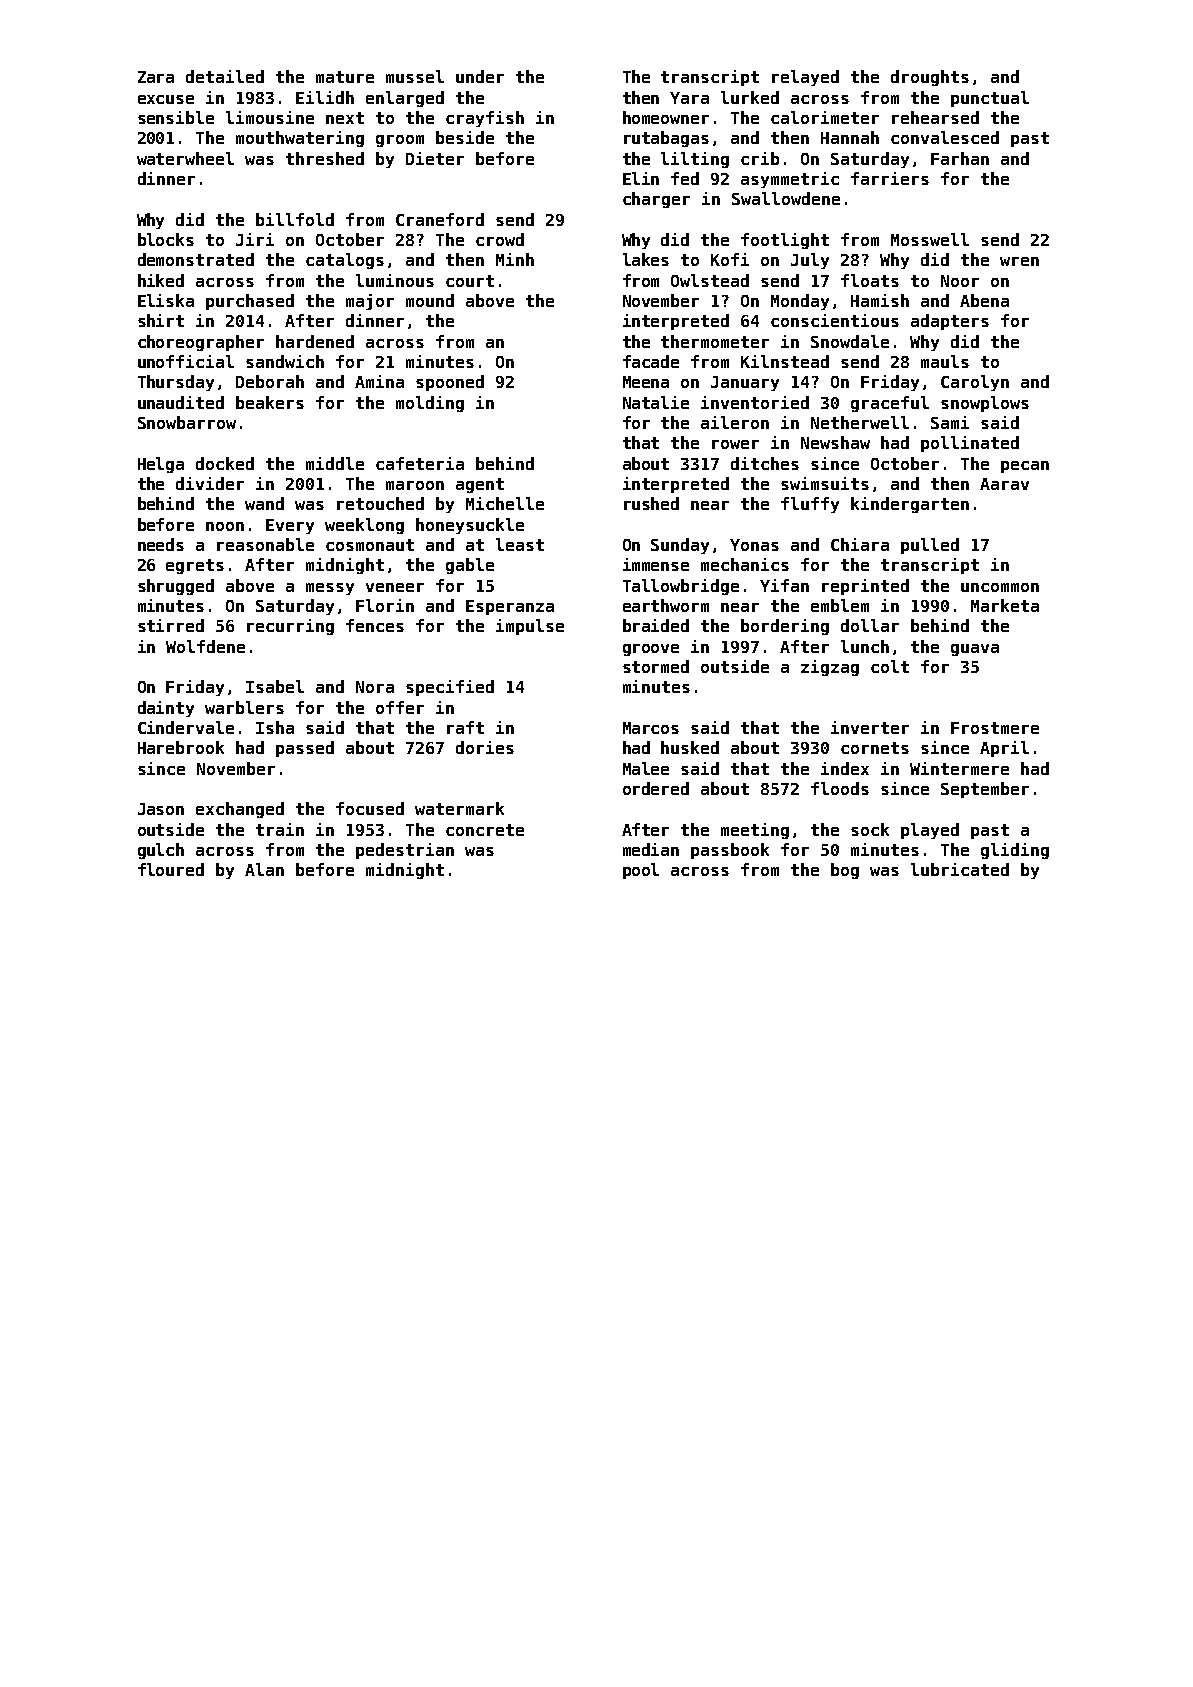 Image resolution: width=1193 pixels, height=1687 pixels. What do you see at coordinates (945, 137) in the page?
I see `convalesced` at bounding box center [945, 137].
